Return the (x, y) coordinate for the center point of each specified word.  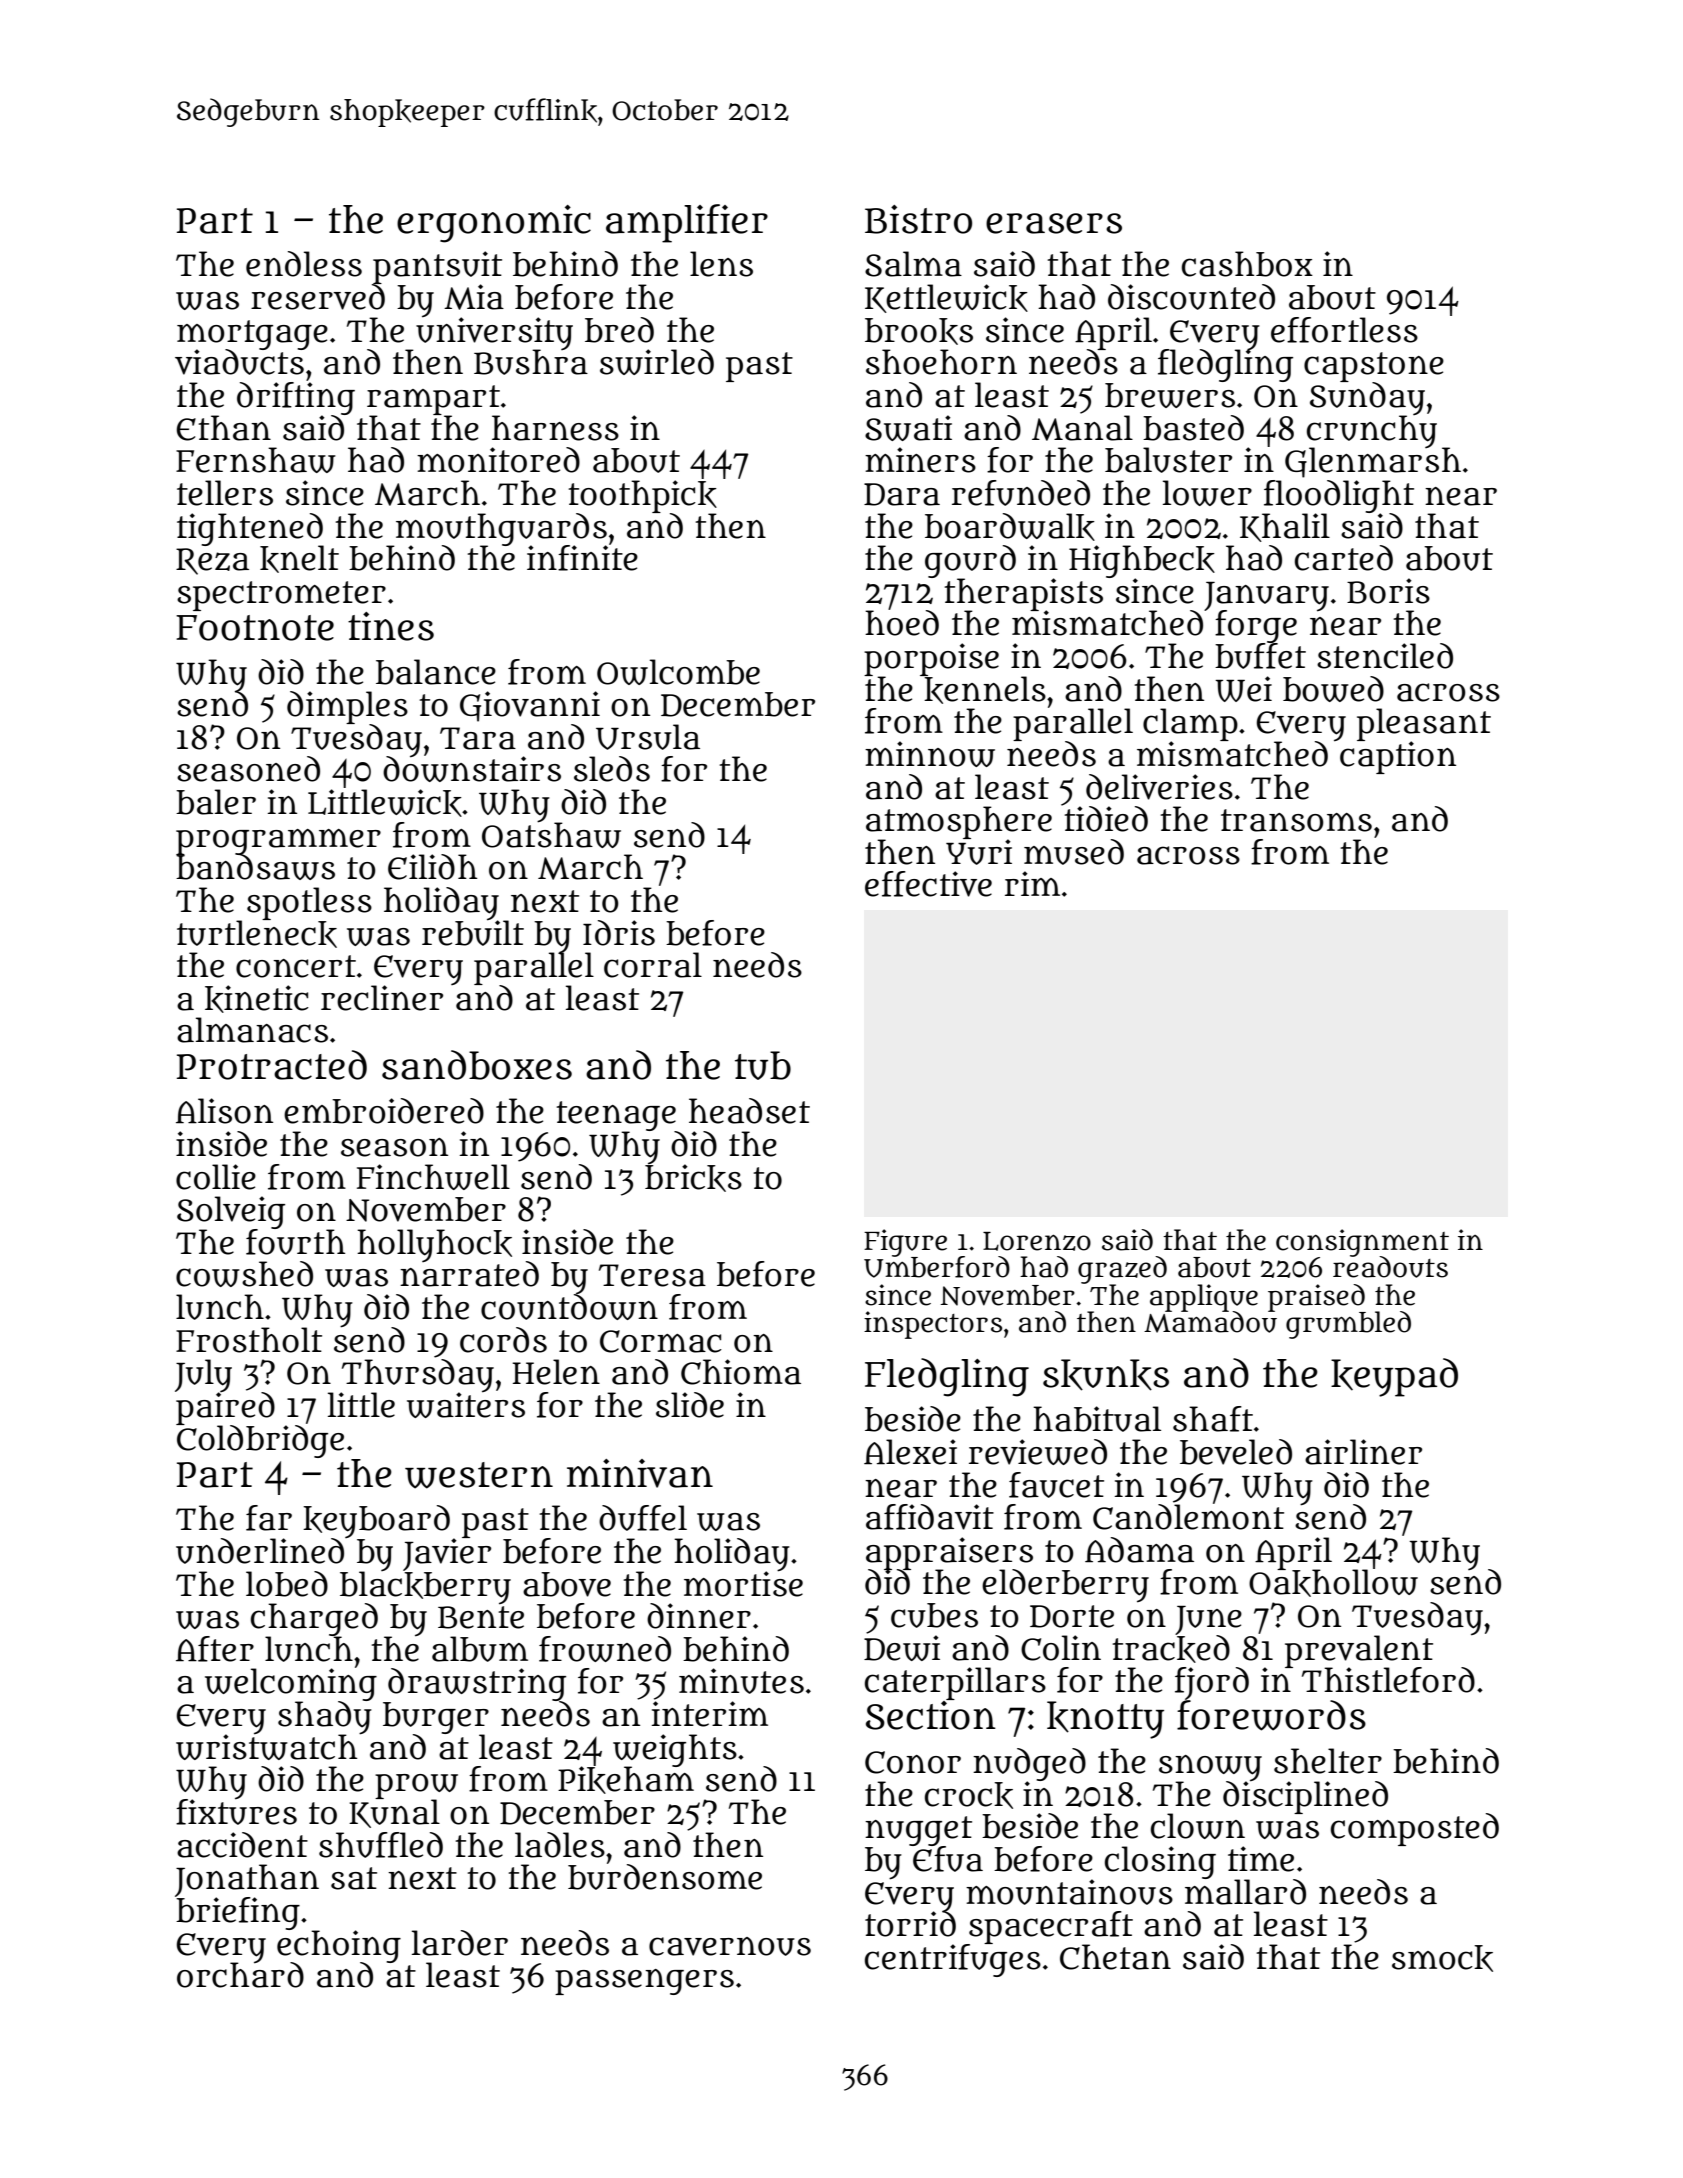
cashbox (1247, 264)
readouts (1390, 1267)
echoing (339, 1946)
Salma (913, 264)
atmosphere (959, 822)
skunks (1106, 1375)
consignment (1362, 1242)
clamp (1190, 724)
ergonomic (494, 224)
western (479, 1475)
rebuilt (473, 933)
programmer (278, 841)
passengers (644, 1982)
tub (763, 1065)
